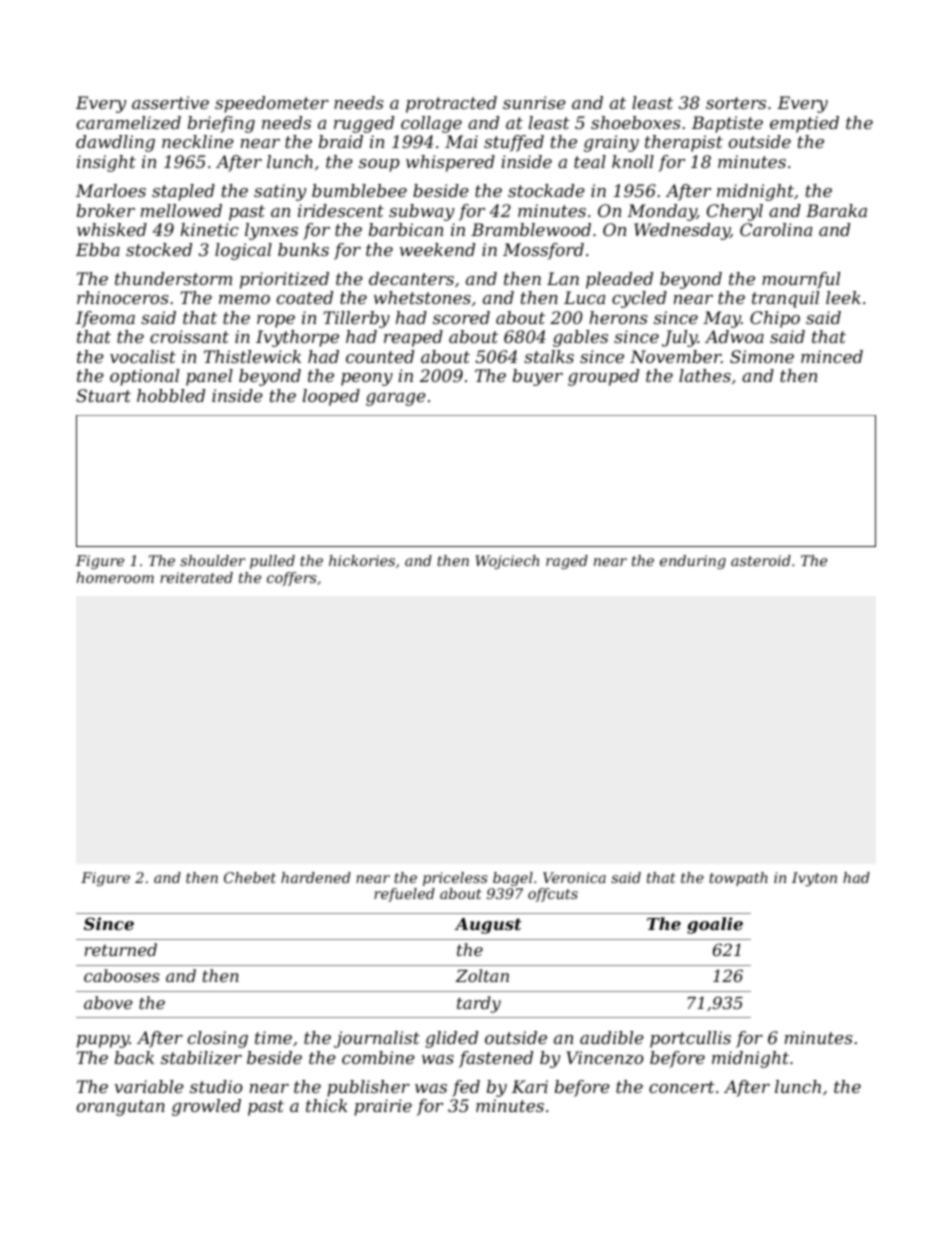 This document has width=952, height=1233. Describe the element at coordinates (396, 399) in the document. I see `garage` at that location.
